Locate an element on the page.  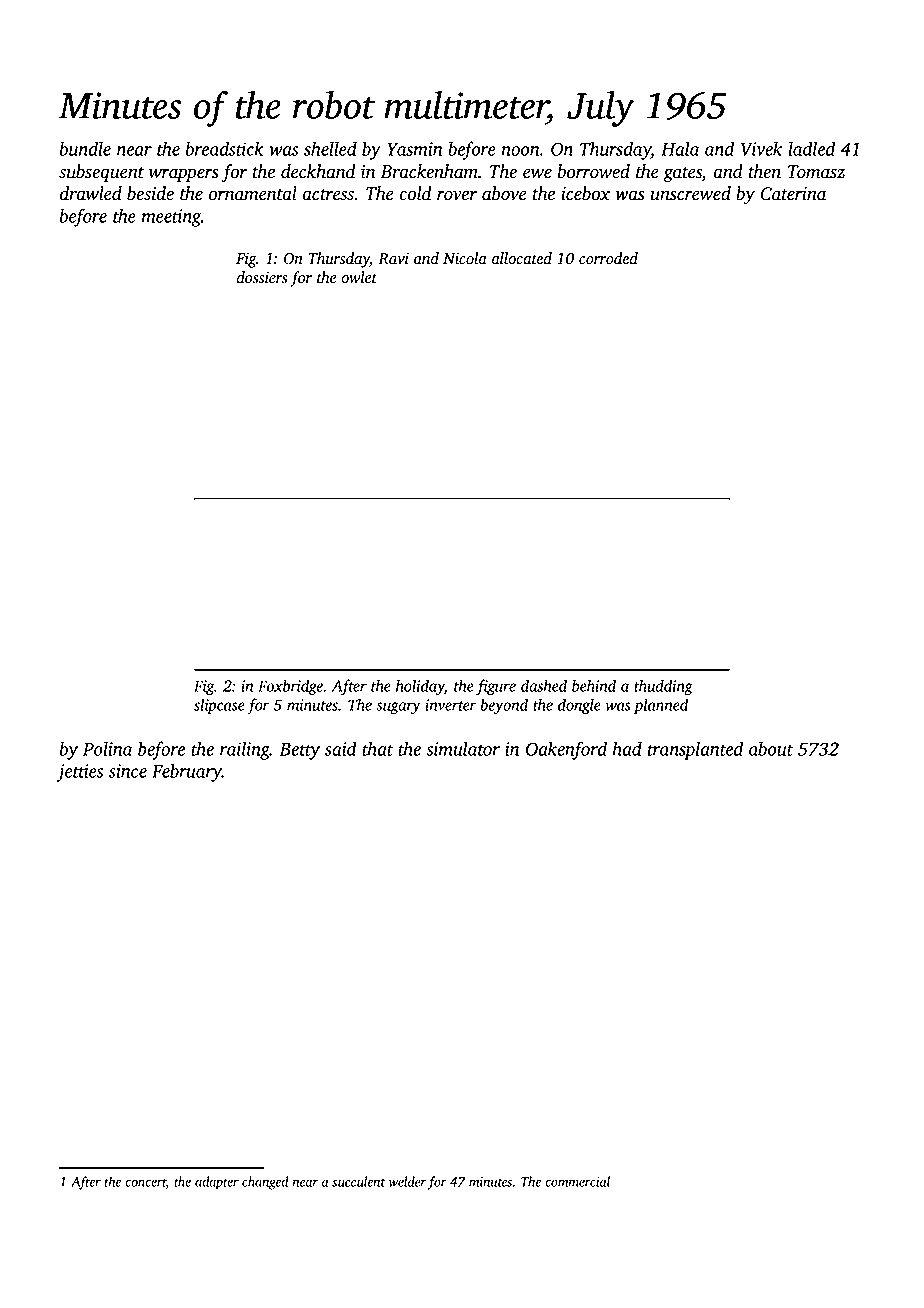
thudding is located at coordinates (663, 687).
